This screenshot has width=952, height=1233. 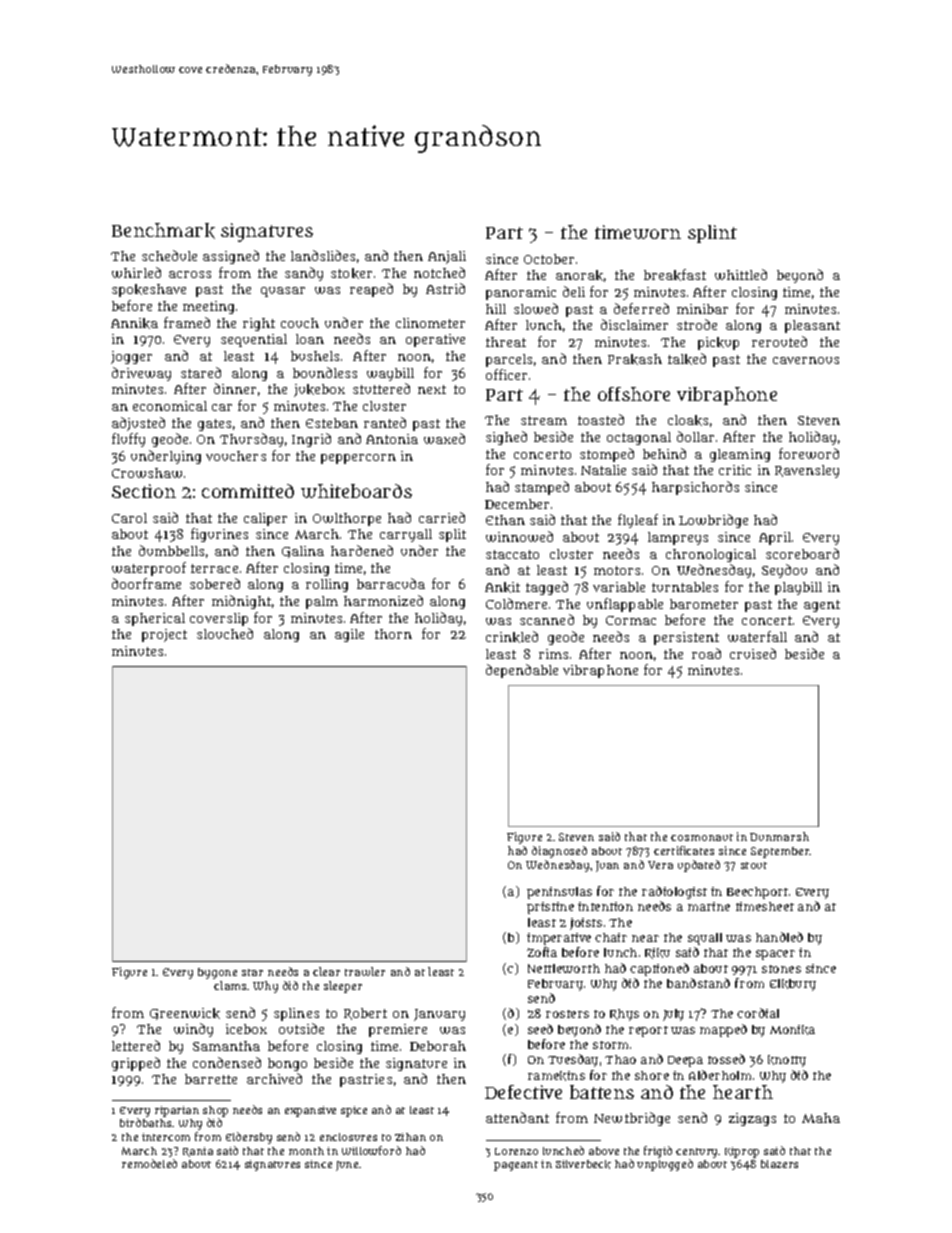 What do you see at coordinates (410, 1137) in the screenshot?
I see `Zihan` at bounding box center [410, 1137].
